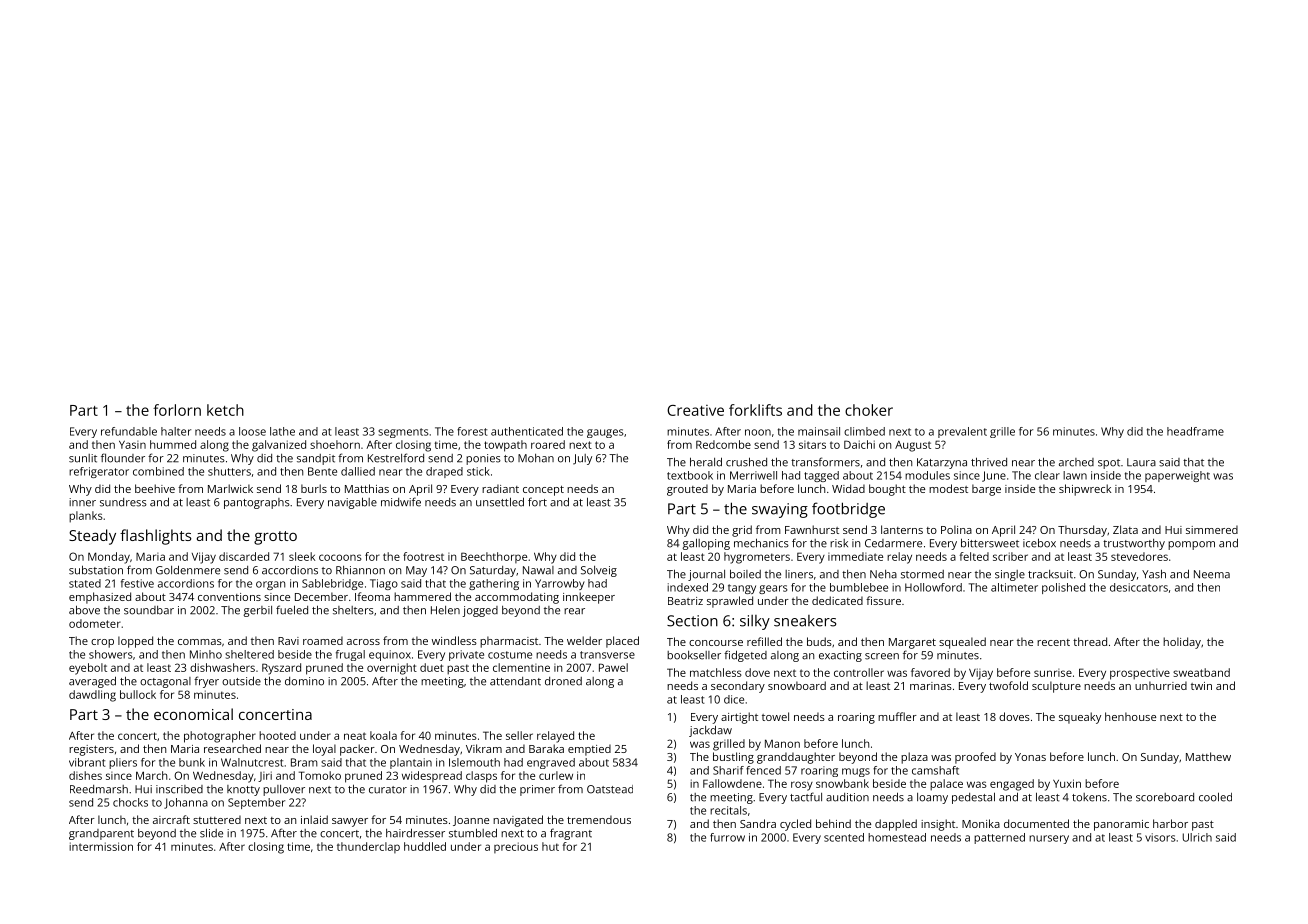 The image size is (1308, 924). I want to click on Beechthorpe, so click(494, 557).
